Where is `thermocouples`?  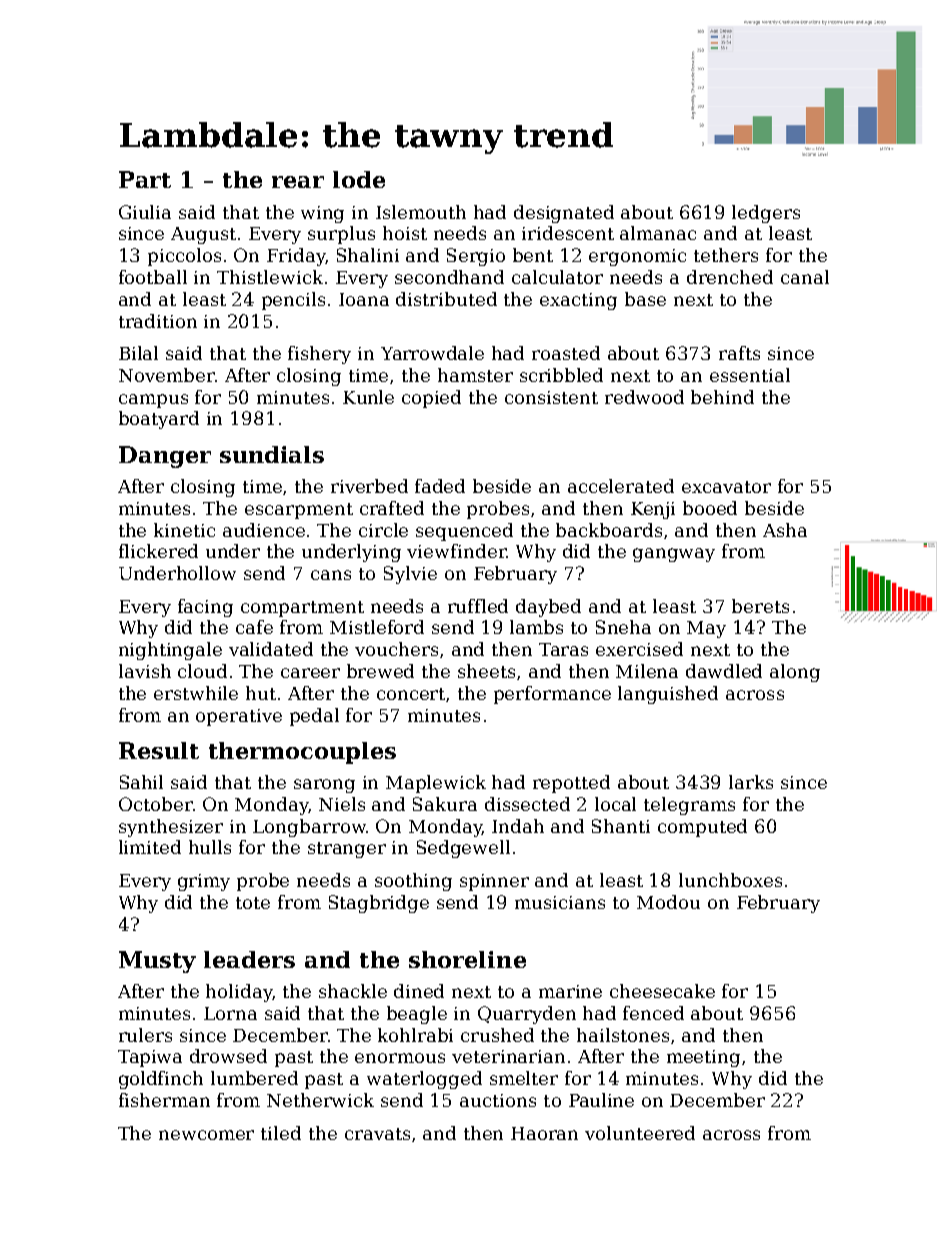 thermocouples is located at coordinates (302, 753).
